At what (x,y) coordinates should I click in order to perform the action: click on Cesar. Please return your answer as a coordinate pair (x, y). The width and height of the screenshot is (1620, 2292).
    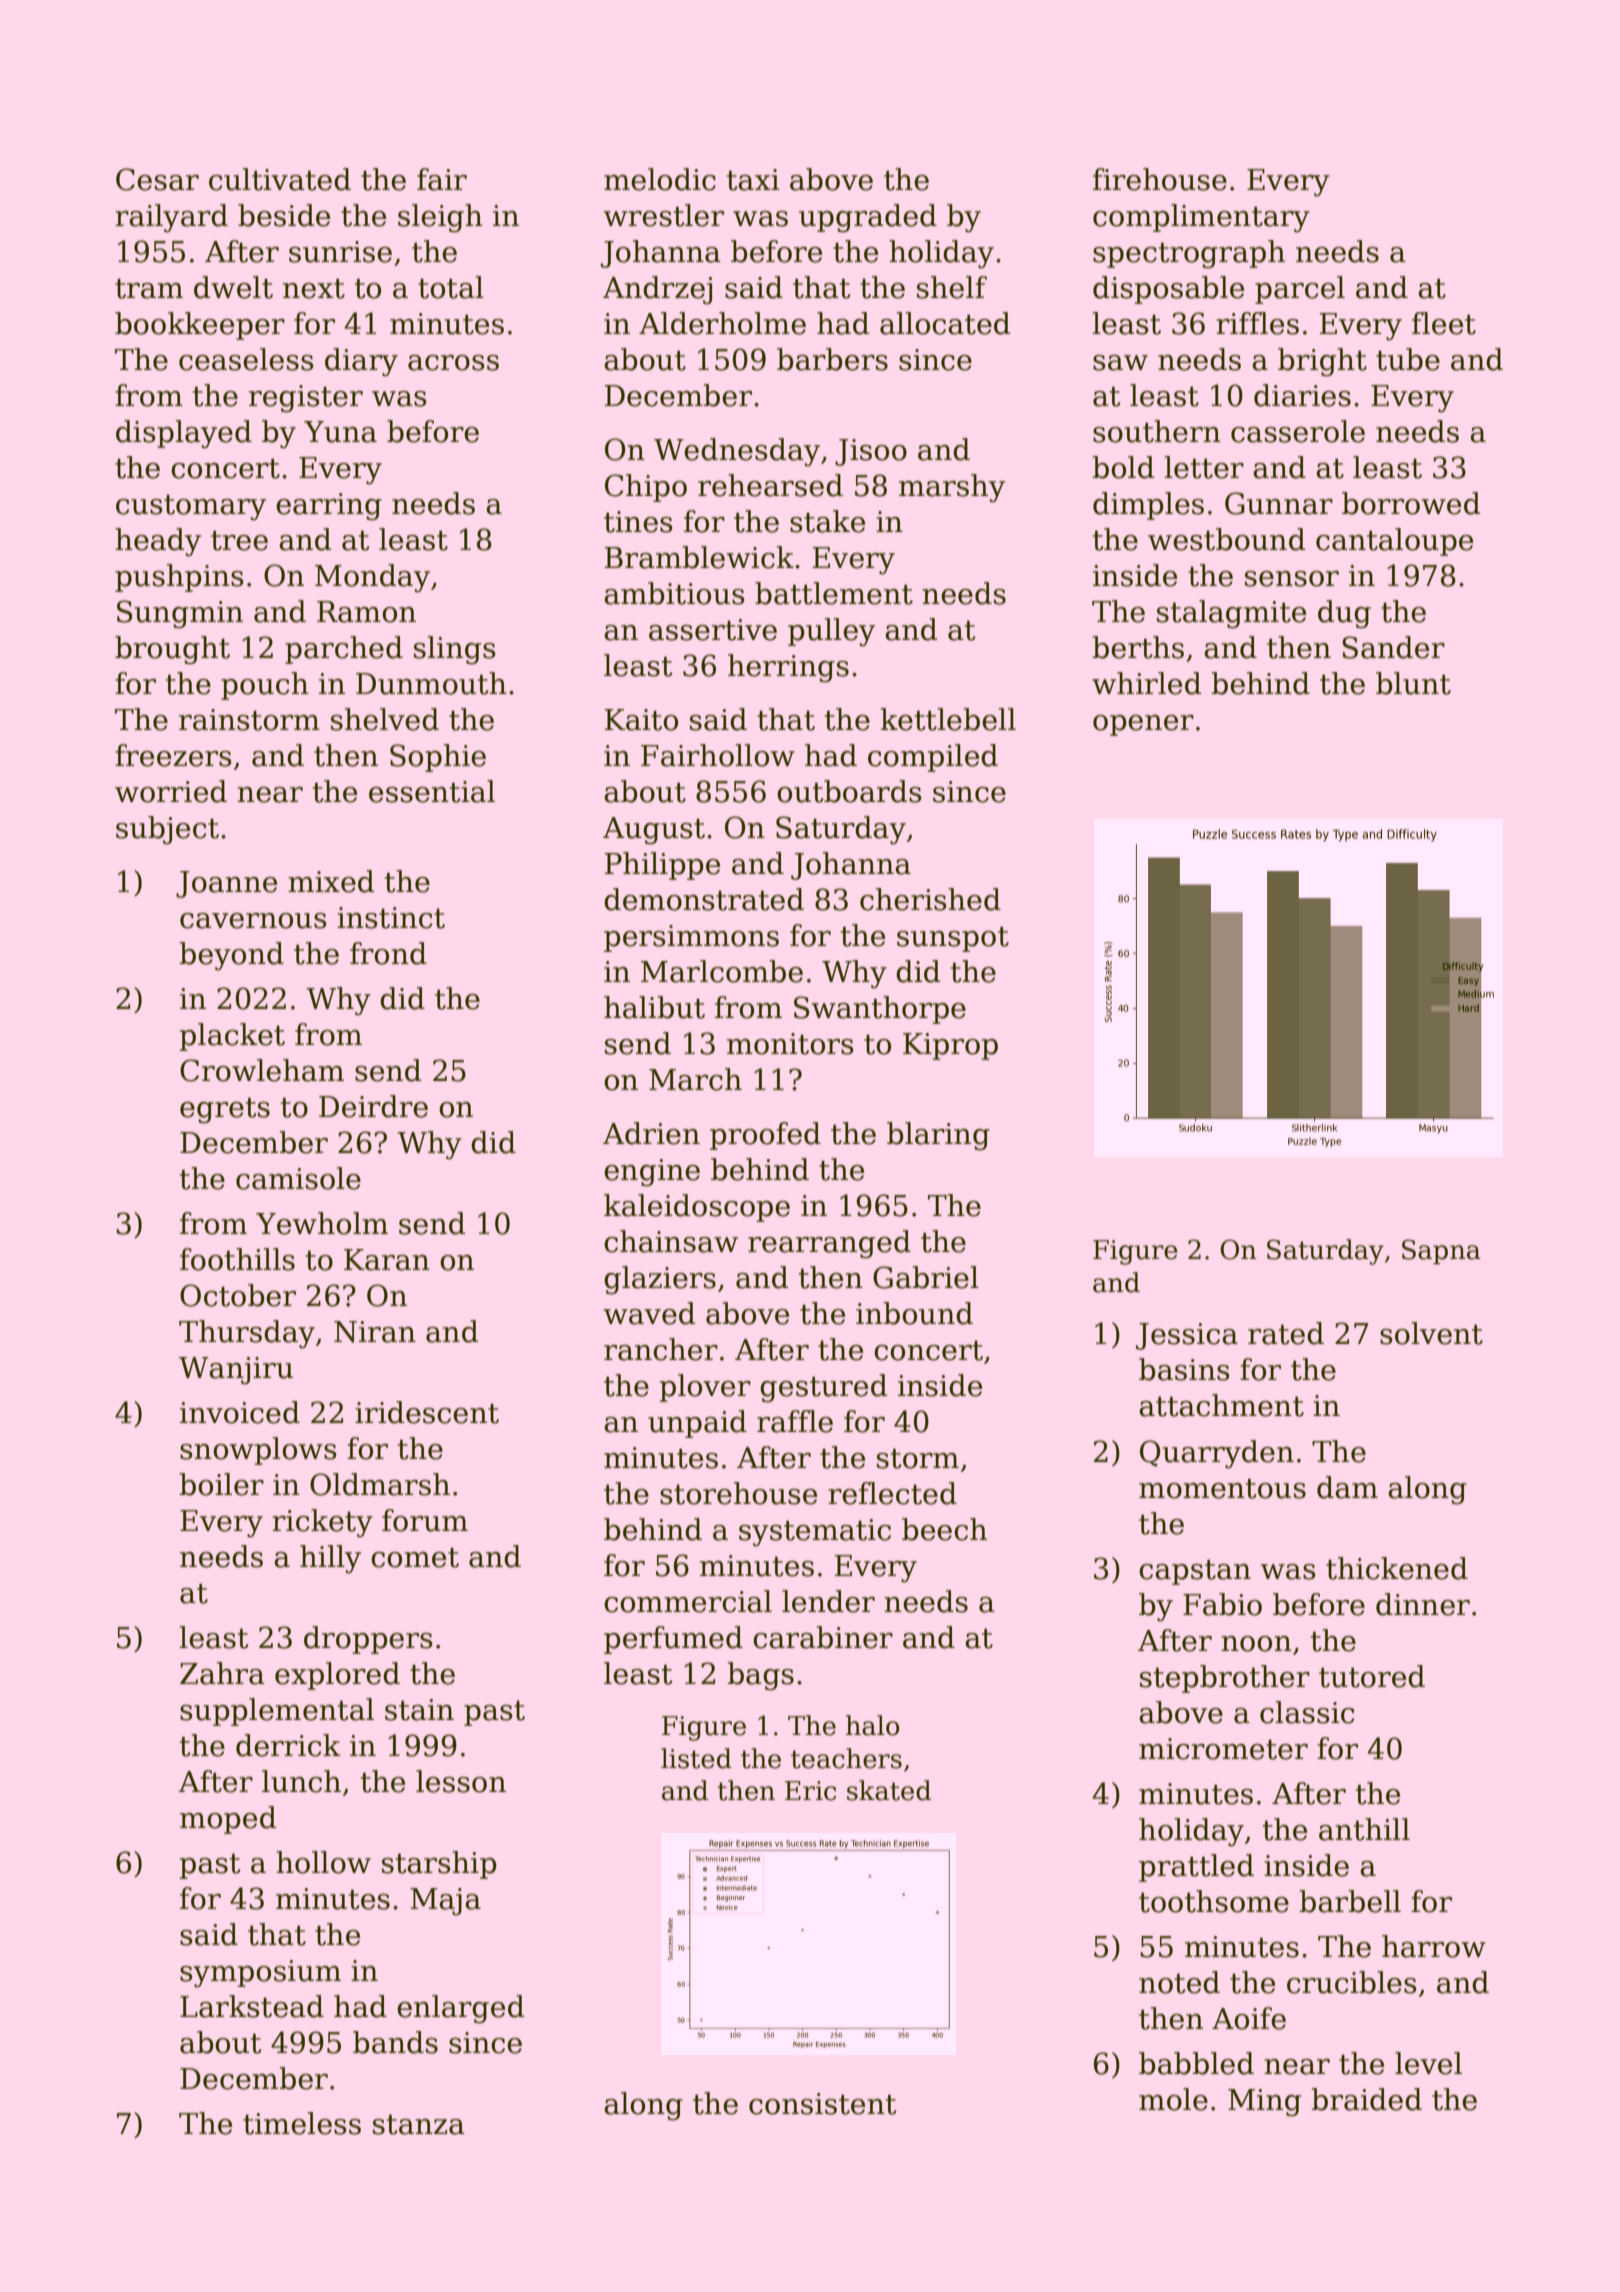
    Looking at the image, I should click on (157, 179).
